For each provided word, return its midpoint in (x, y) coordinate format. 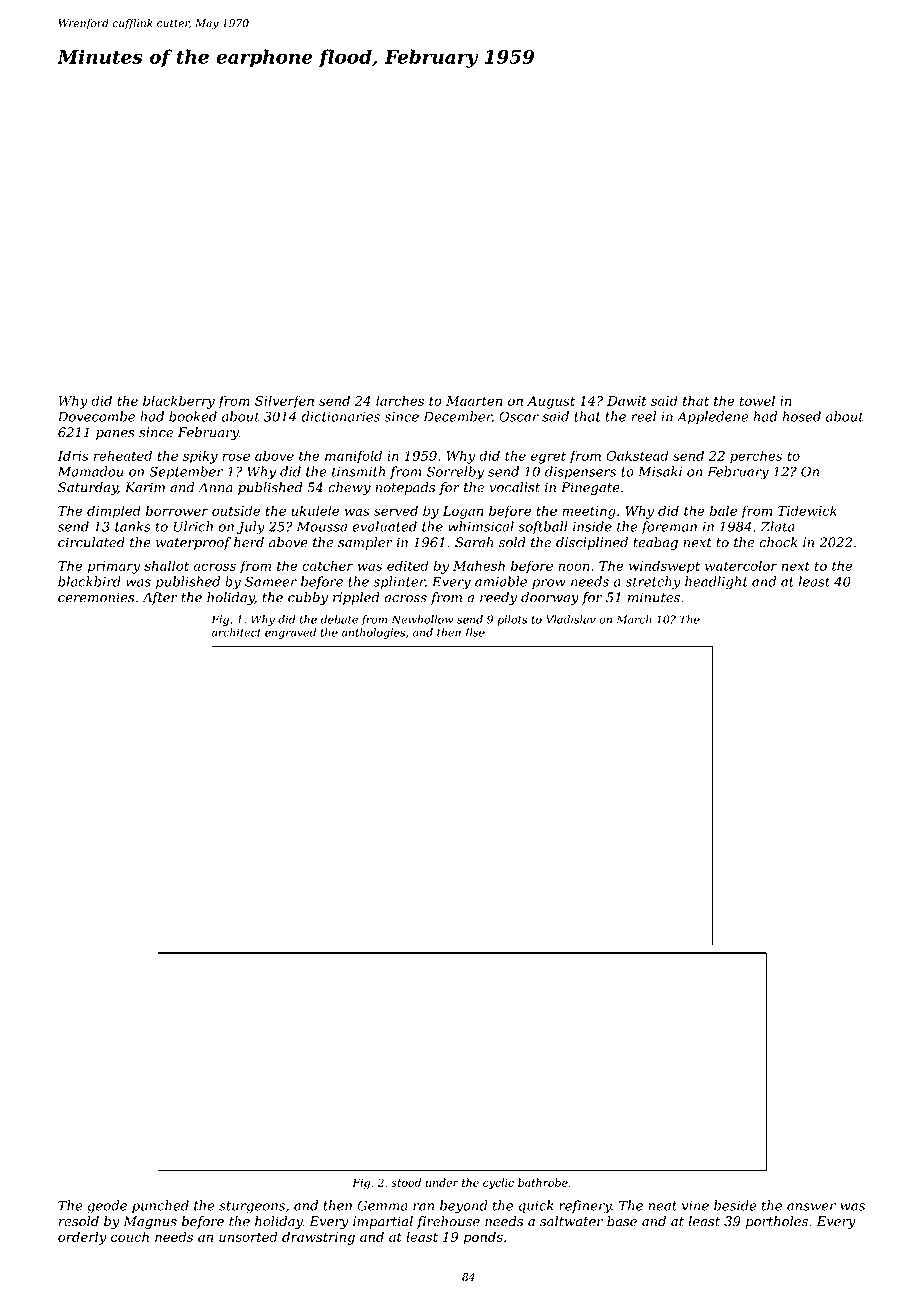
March (634, 619)
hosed (801, 416)
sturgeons (252, 1207)
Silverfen (284, 402)
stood (406, 1182)
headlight (716, 583)
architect (236, 632)
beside (735, 1205)
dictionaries (340, 416)
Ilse (475, 632)
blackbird (89, 581)
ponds (483, 1238)
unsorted (248, 1236)
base (622, 1221)
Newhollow (422, 619)
